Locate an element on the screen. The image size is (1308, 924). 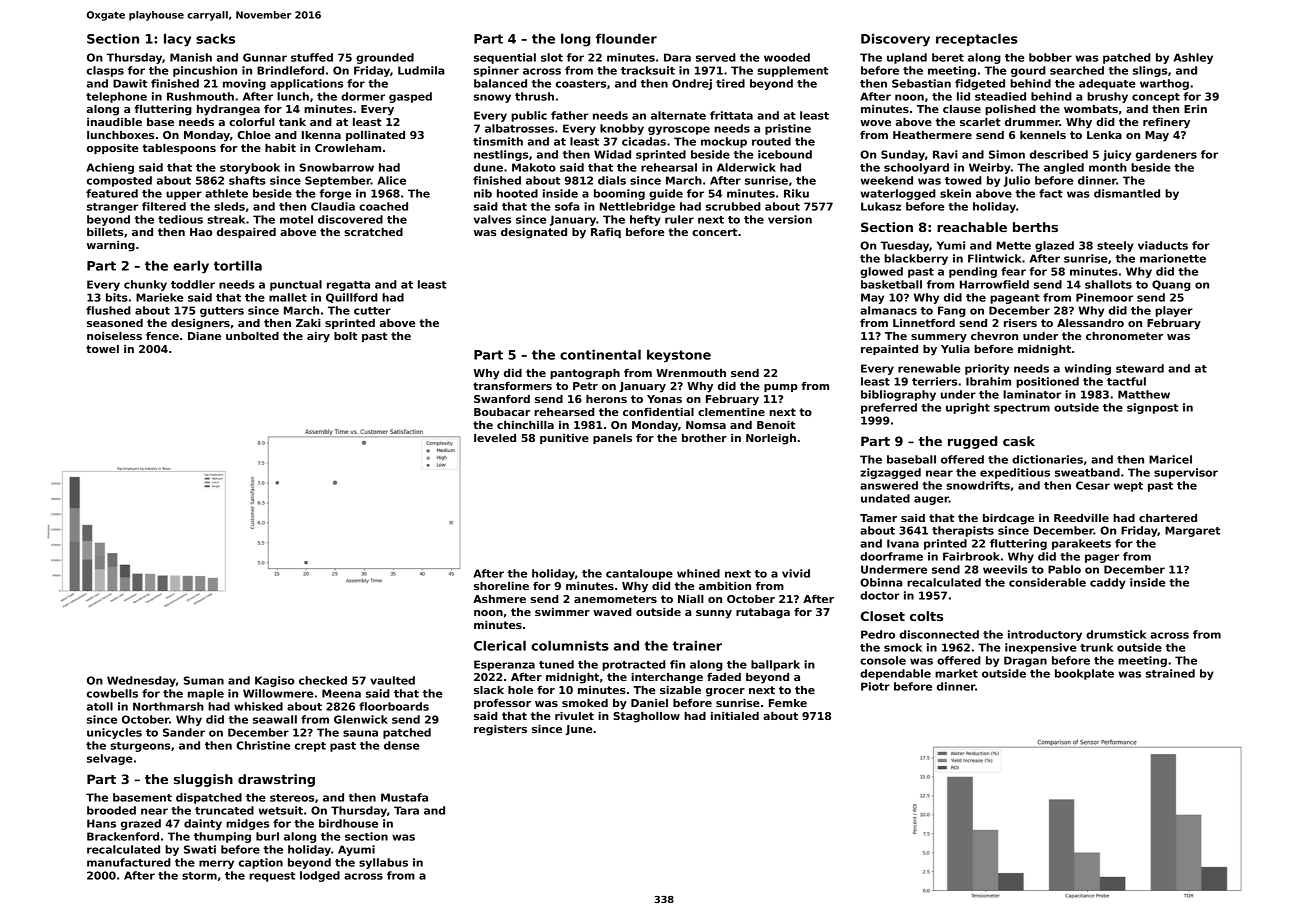
receptacles is located at coordinates (977, 39).
